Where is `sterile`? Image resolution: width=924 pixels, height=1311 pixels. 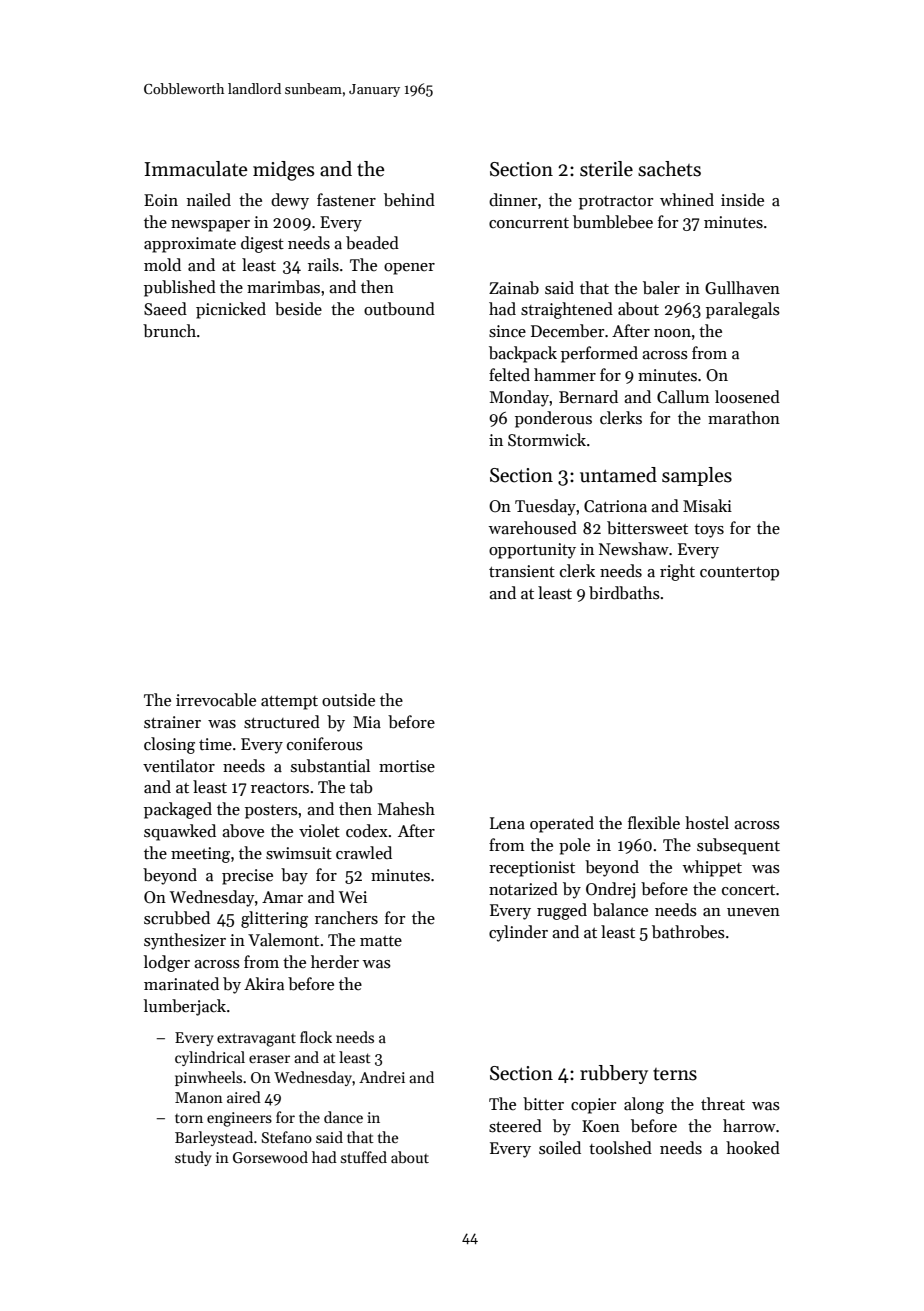 sterile is located at coordinates (606, 169).
